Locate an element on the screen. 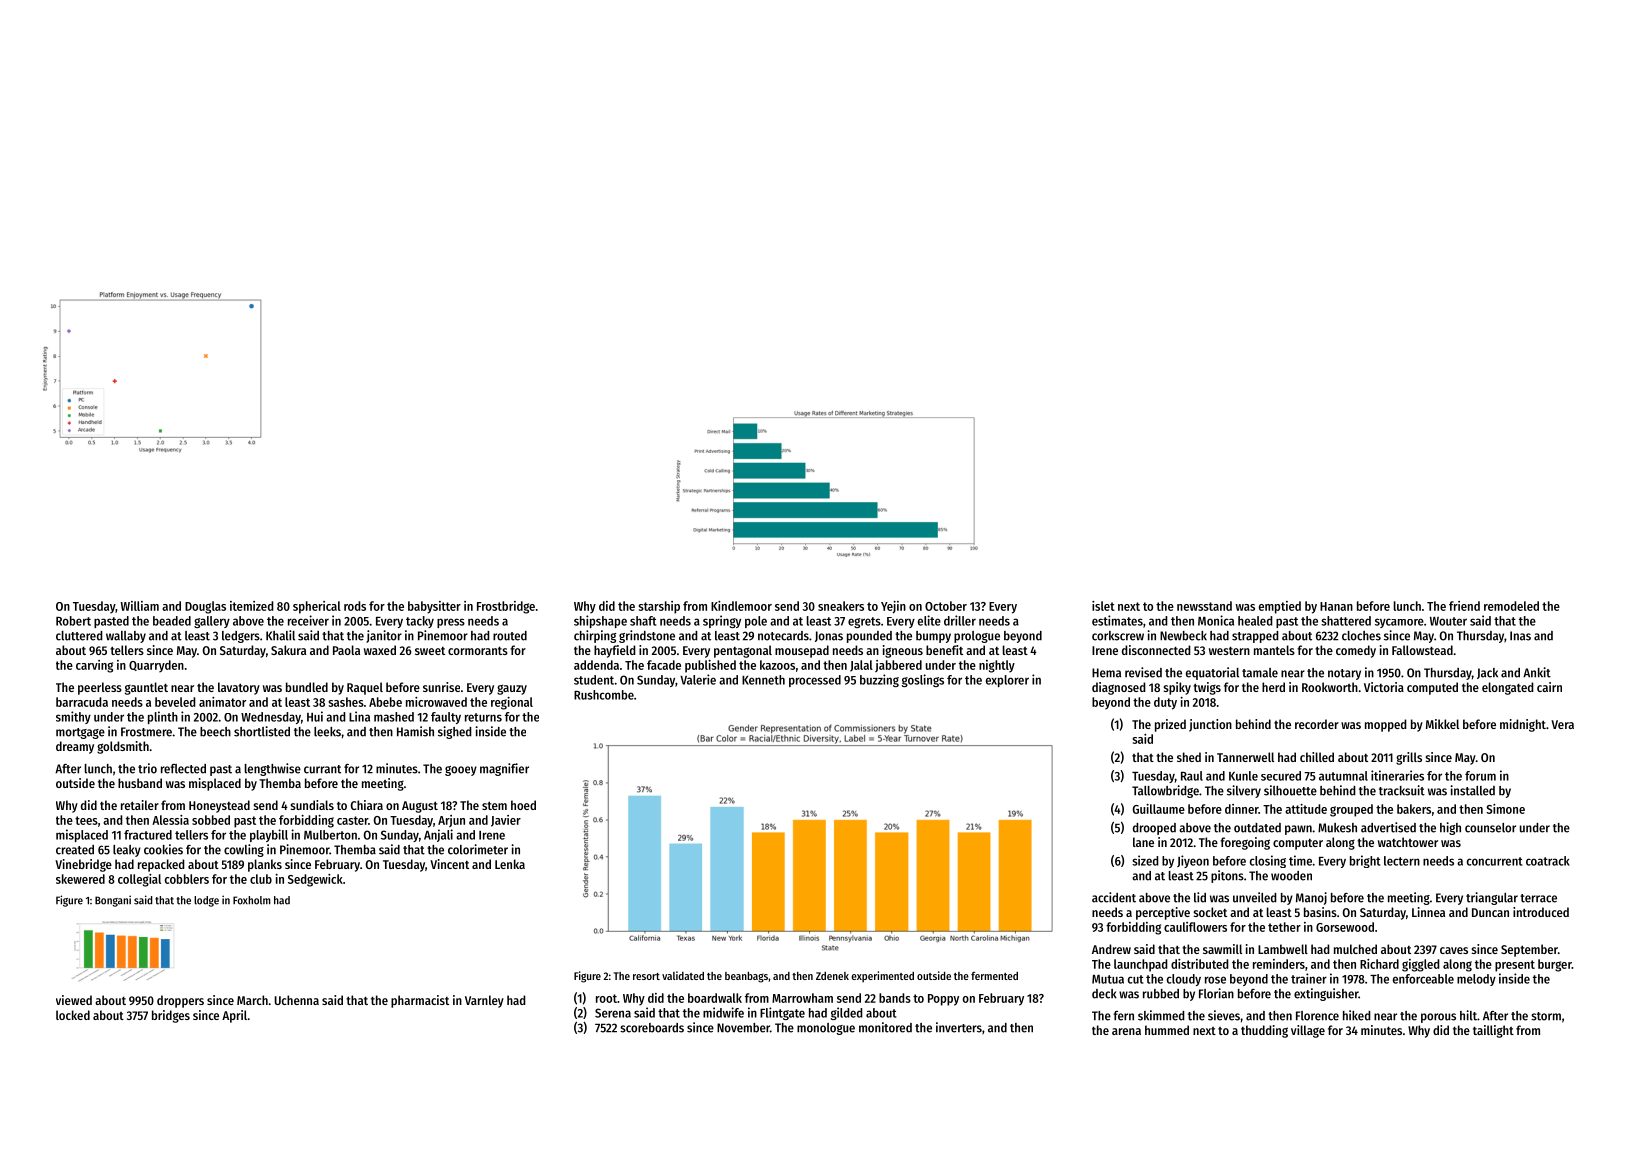  viewed is located at coordinates (74, 1000).
